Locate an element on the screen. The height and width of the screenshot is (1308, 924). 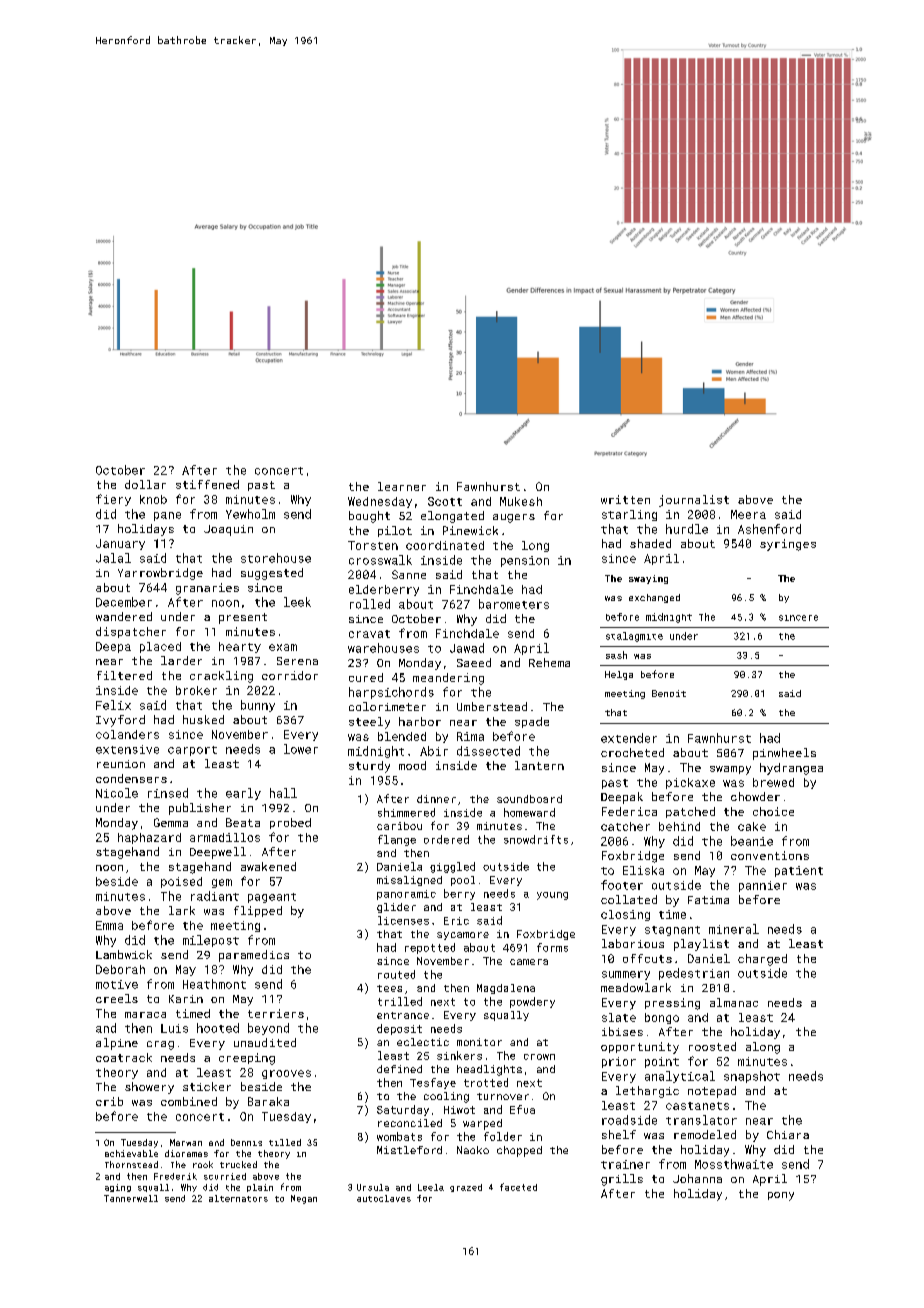
Lambwick is located at coordinates (124, 954).
